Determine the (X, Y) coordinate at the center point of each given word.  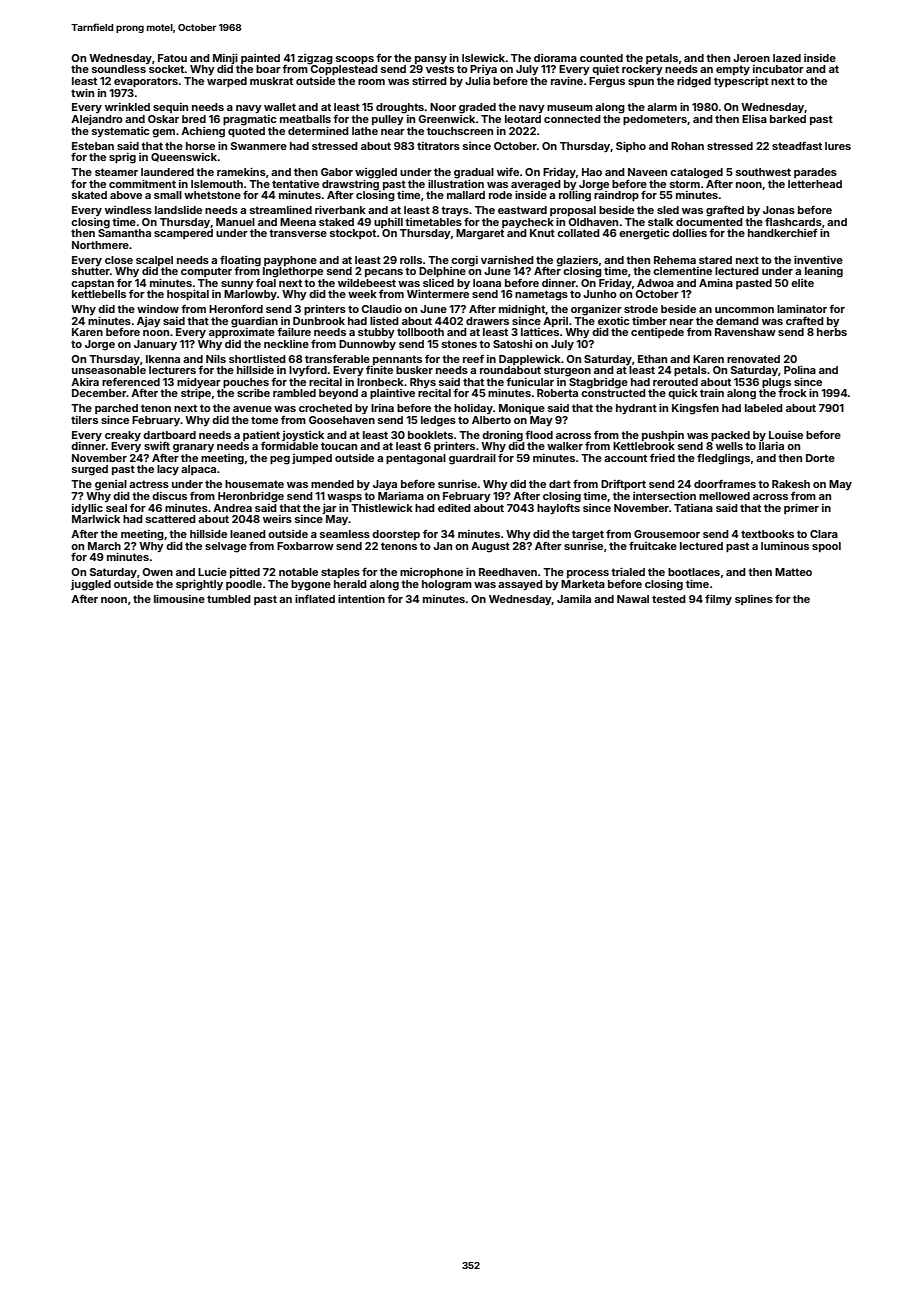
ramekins (241, 171)
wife (508, 171)
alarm (662, 107)
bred (194, 119)
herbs (832, 332)
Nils (216, 358)
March (104, 546)
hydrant (636, 409)
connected (572, 119)
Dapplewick (530, 359)
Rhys (423, 383)
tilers (84, 420)
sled (668, 210)
